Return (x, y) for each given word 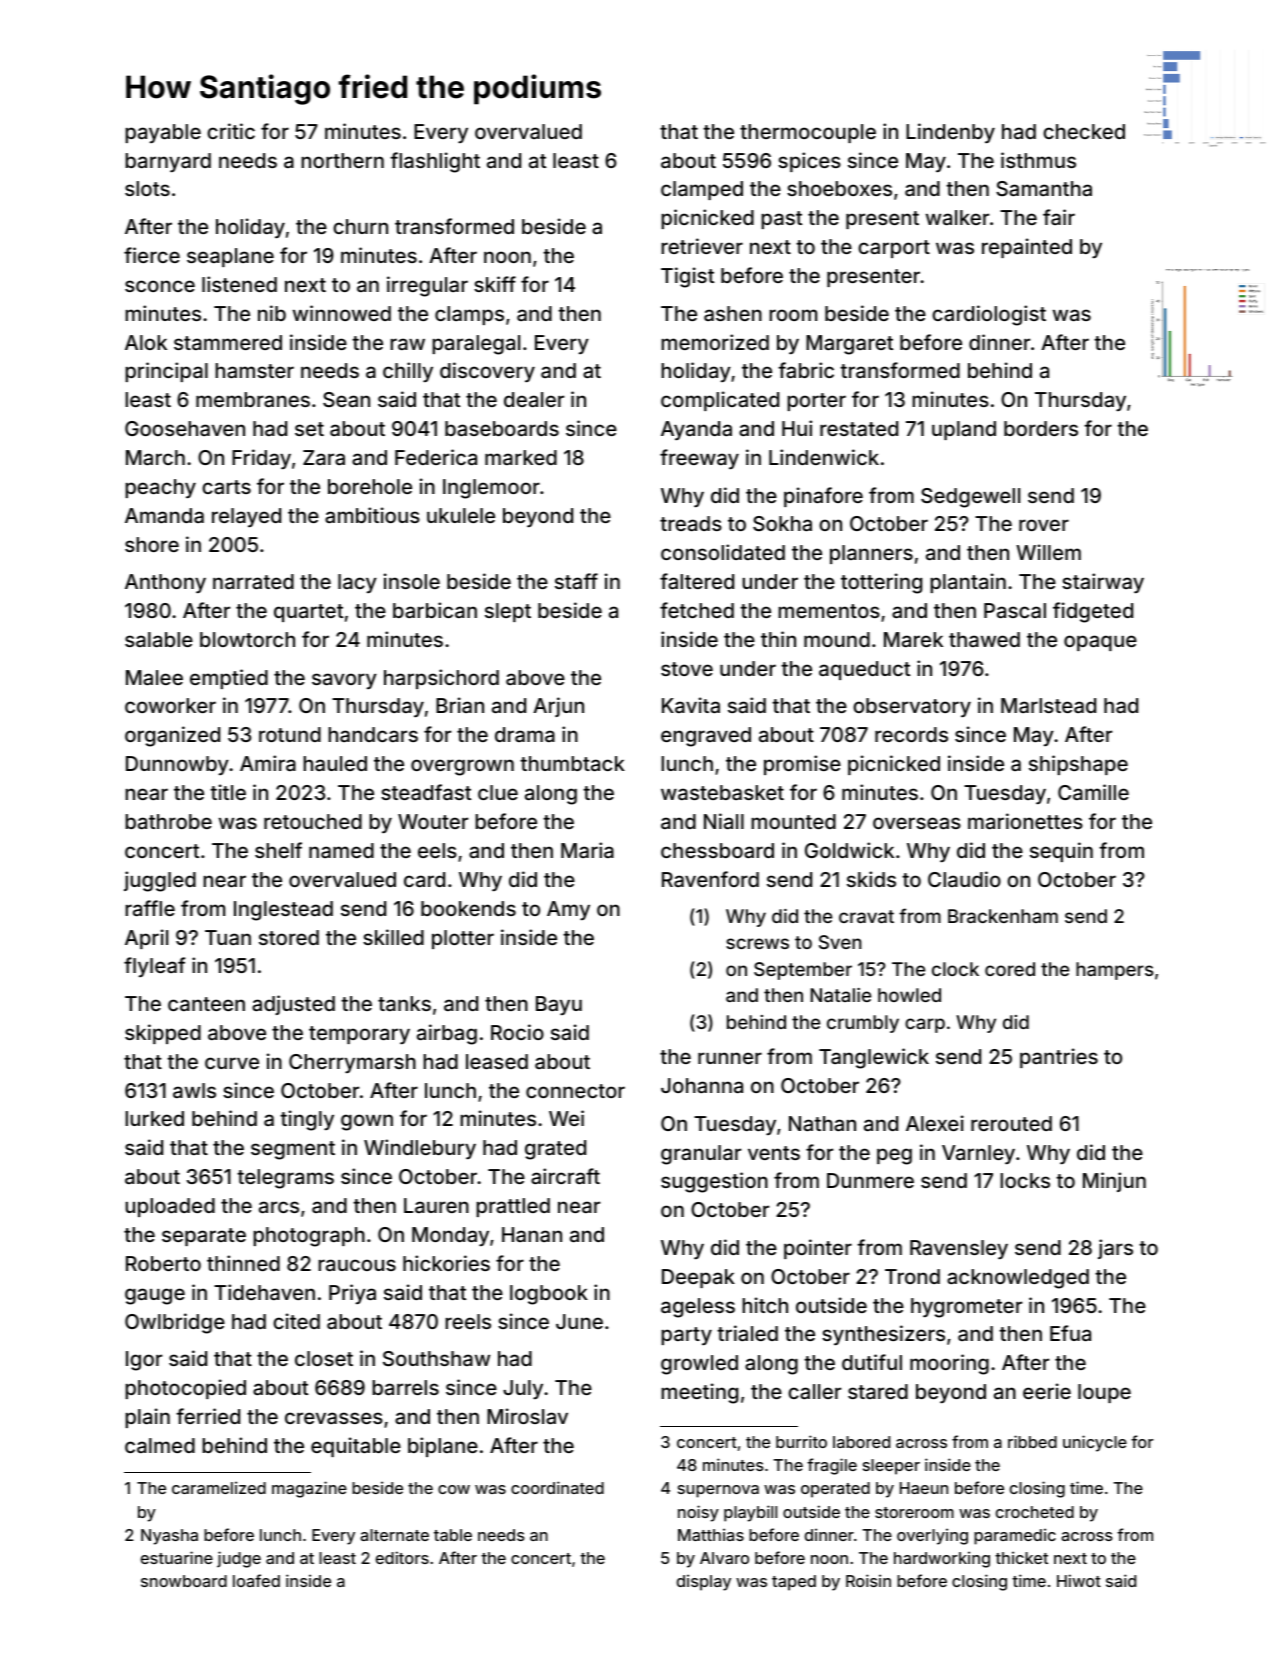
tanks (404, 1003)
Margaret (849, 345)
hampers (1114, 971)
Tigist (687, 277)
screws (757, 943)
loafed (256, 1580)
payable (163, 133)
